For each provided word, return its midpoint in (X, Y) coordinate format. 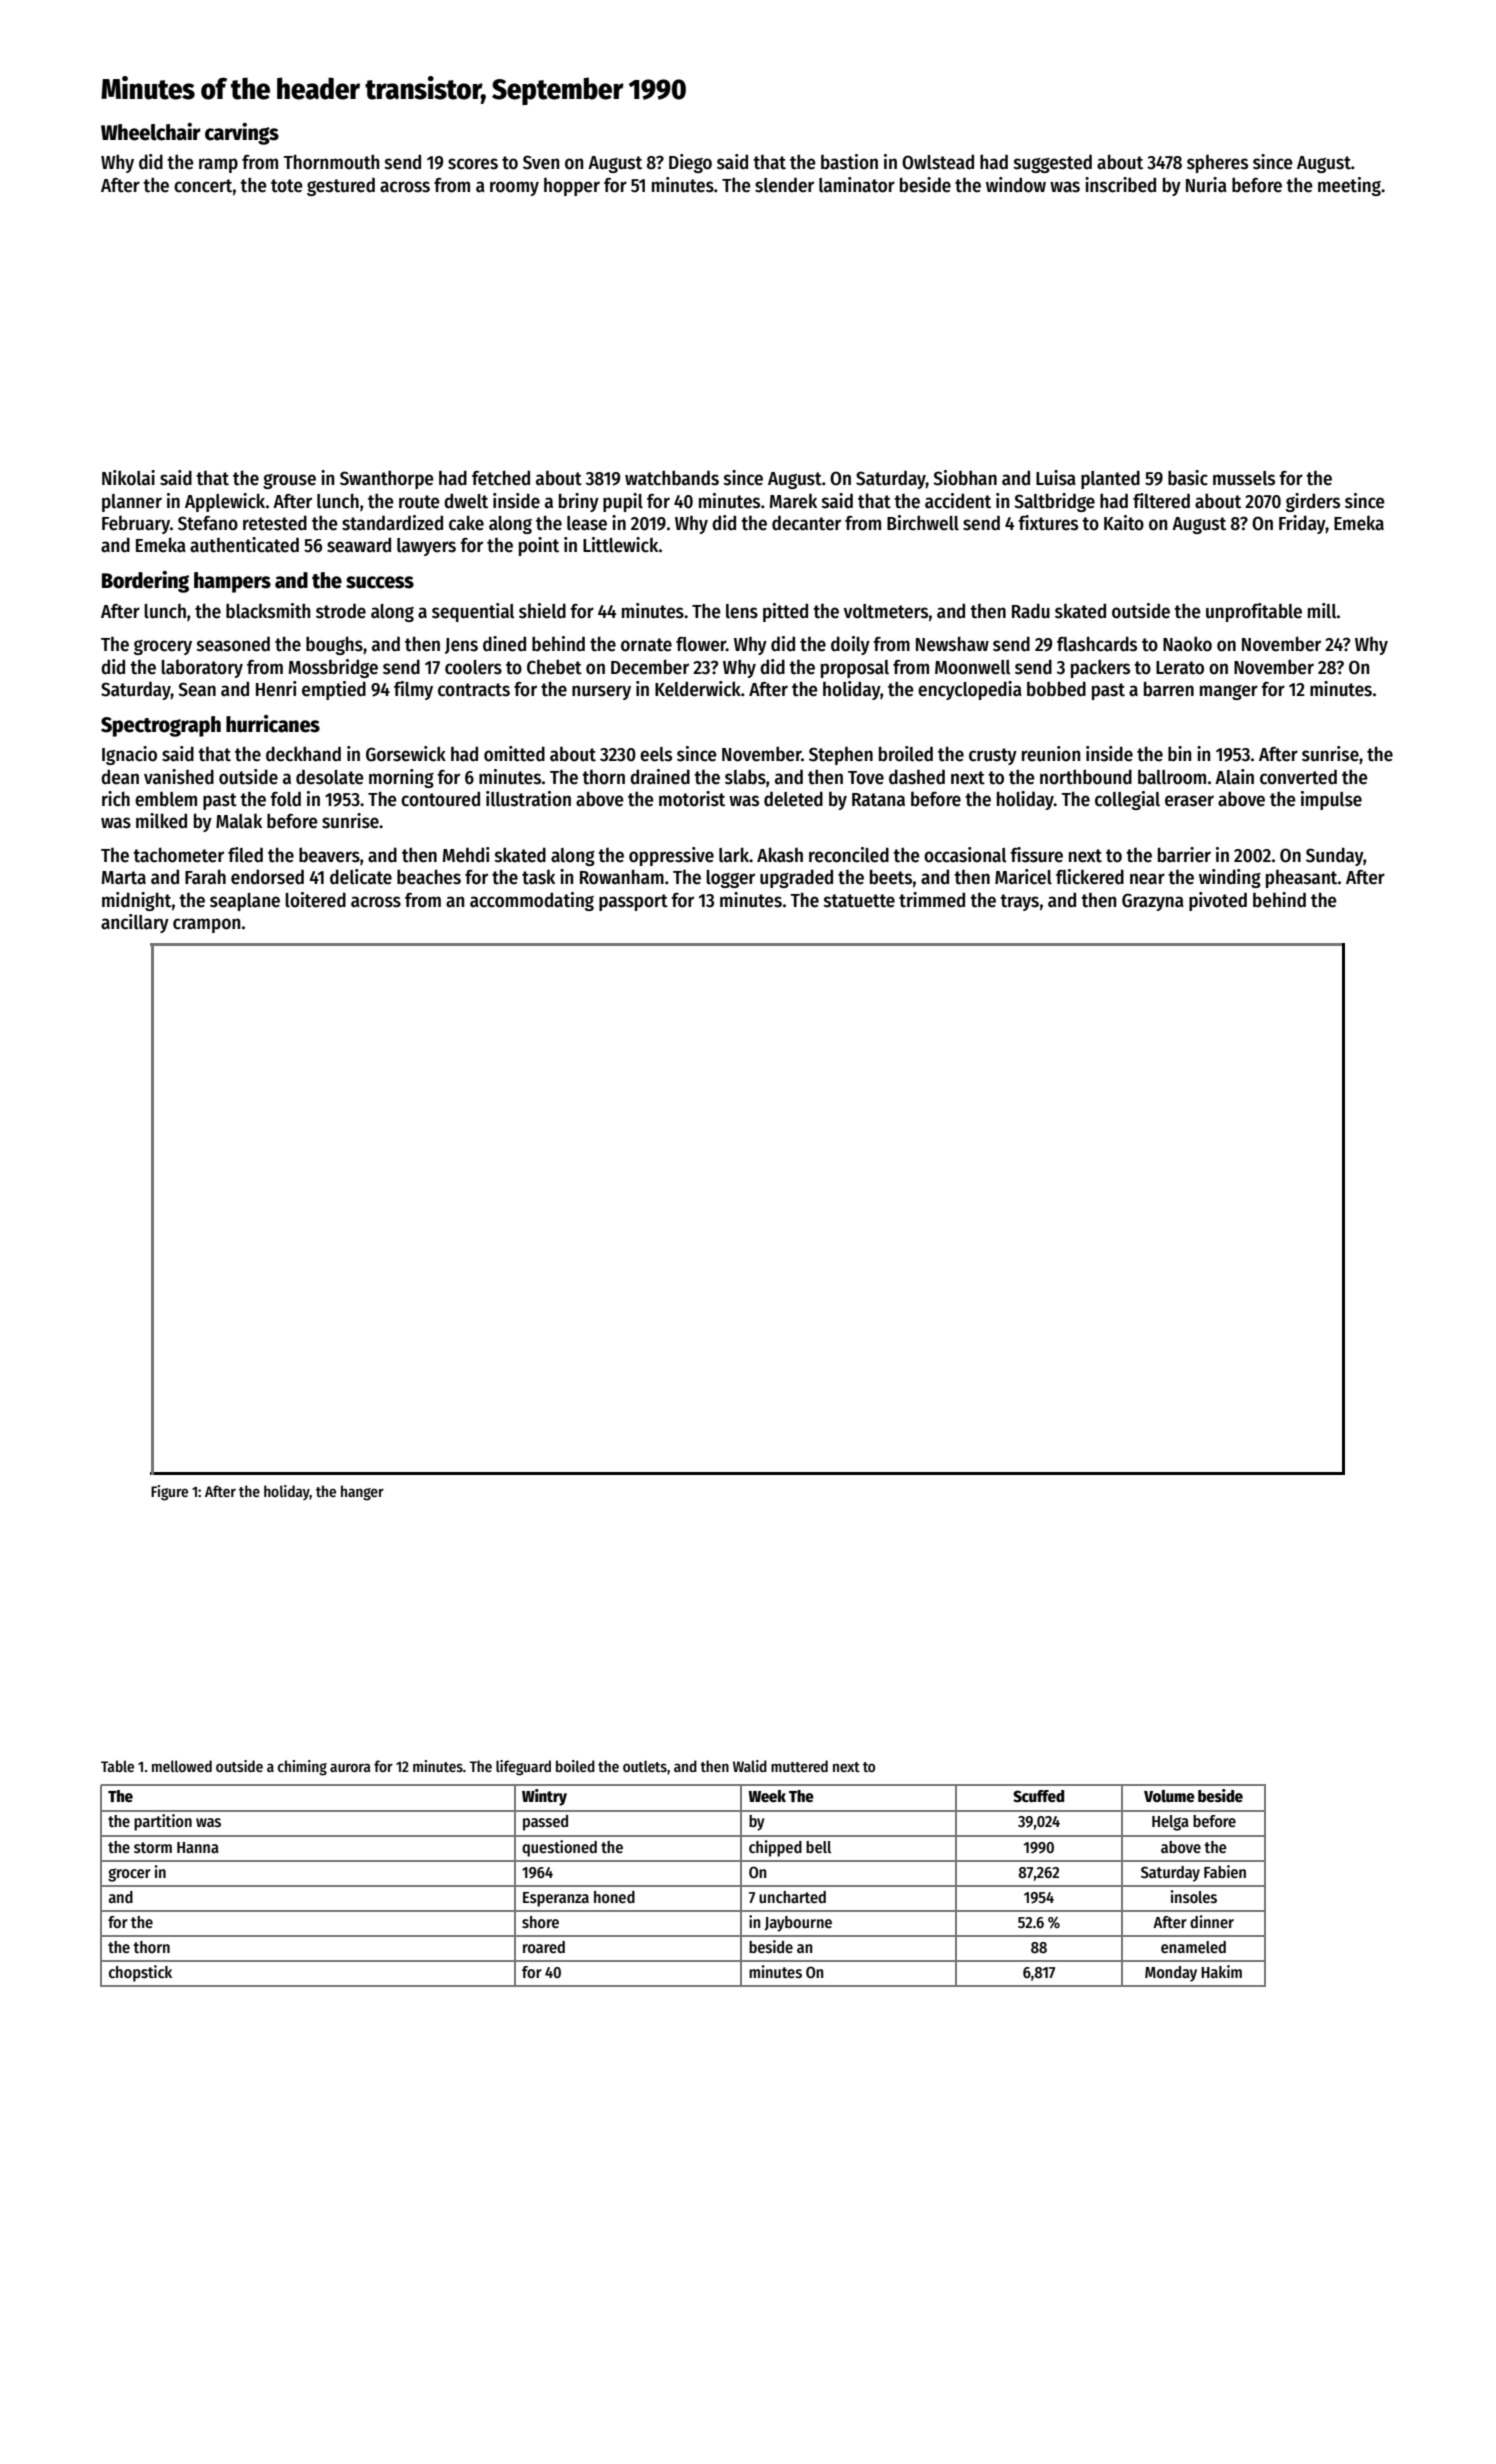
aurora (350, 1767)
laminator (857, 185)
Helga (1170, 1823)
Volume (1169, 1796)
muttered (799, 1766)
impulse (1331, 800)
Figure (169, 1493)
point (539, 546)
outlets (645, 1766)
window (1016, 185)
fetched (501, 478)
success (380, 582)
